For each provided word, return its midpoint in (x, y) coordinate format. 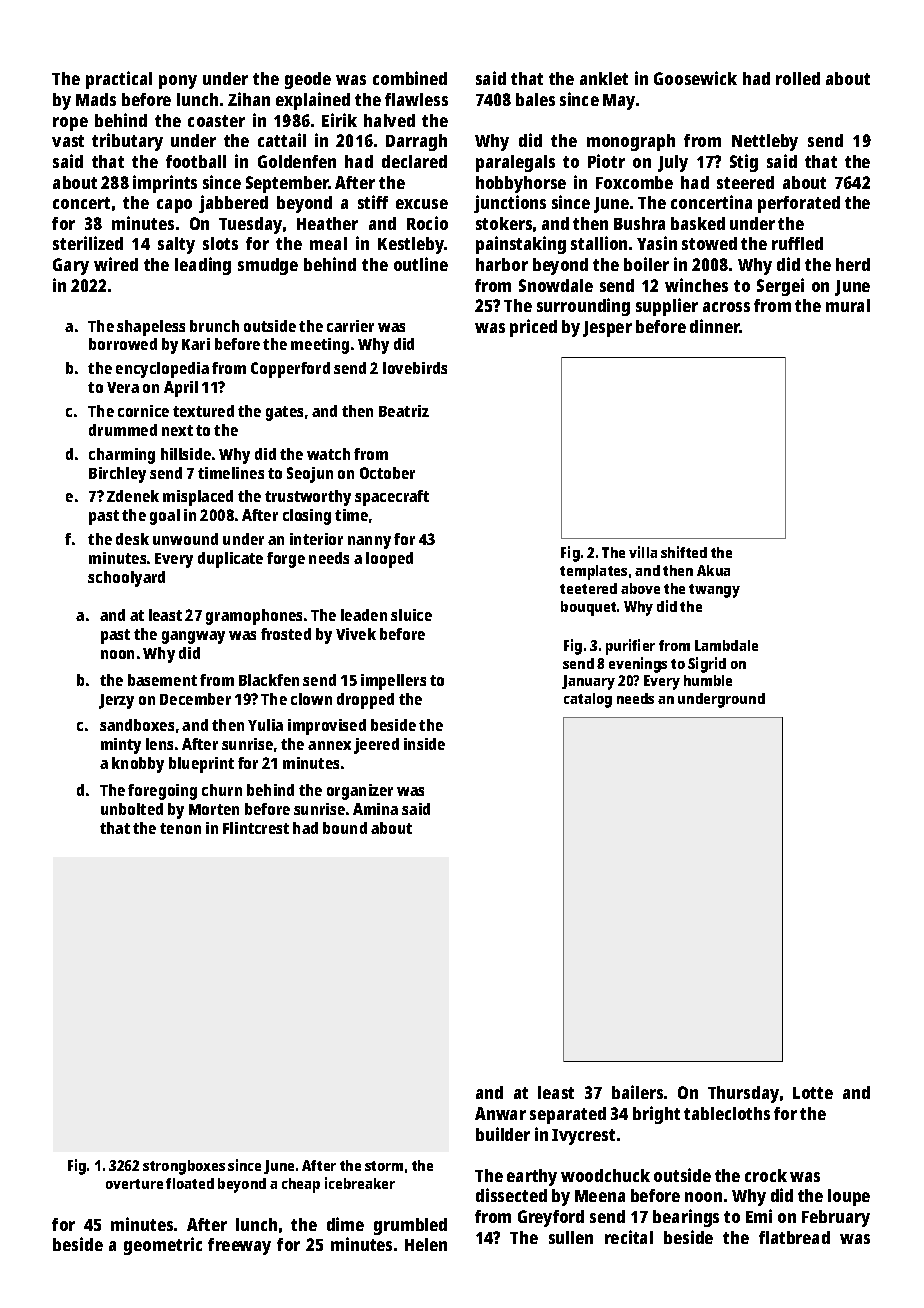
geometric (163, 1246)
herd (853, 264)
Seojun (310, 475)
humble (708, 680)
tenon (180, 828)
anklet (604, 78)
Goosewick (695, 78)
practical (119, 80)
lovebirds (415, 368)
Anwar (500, 1113)
